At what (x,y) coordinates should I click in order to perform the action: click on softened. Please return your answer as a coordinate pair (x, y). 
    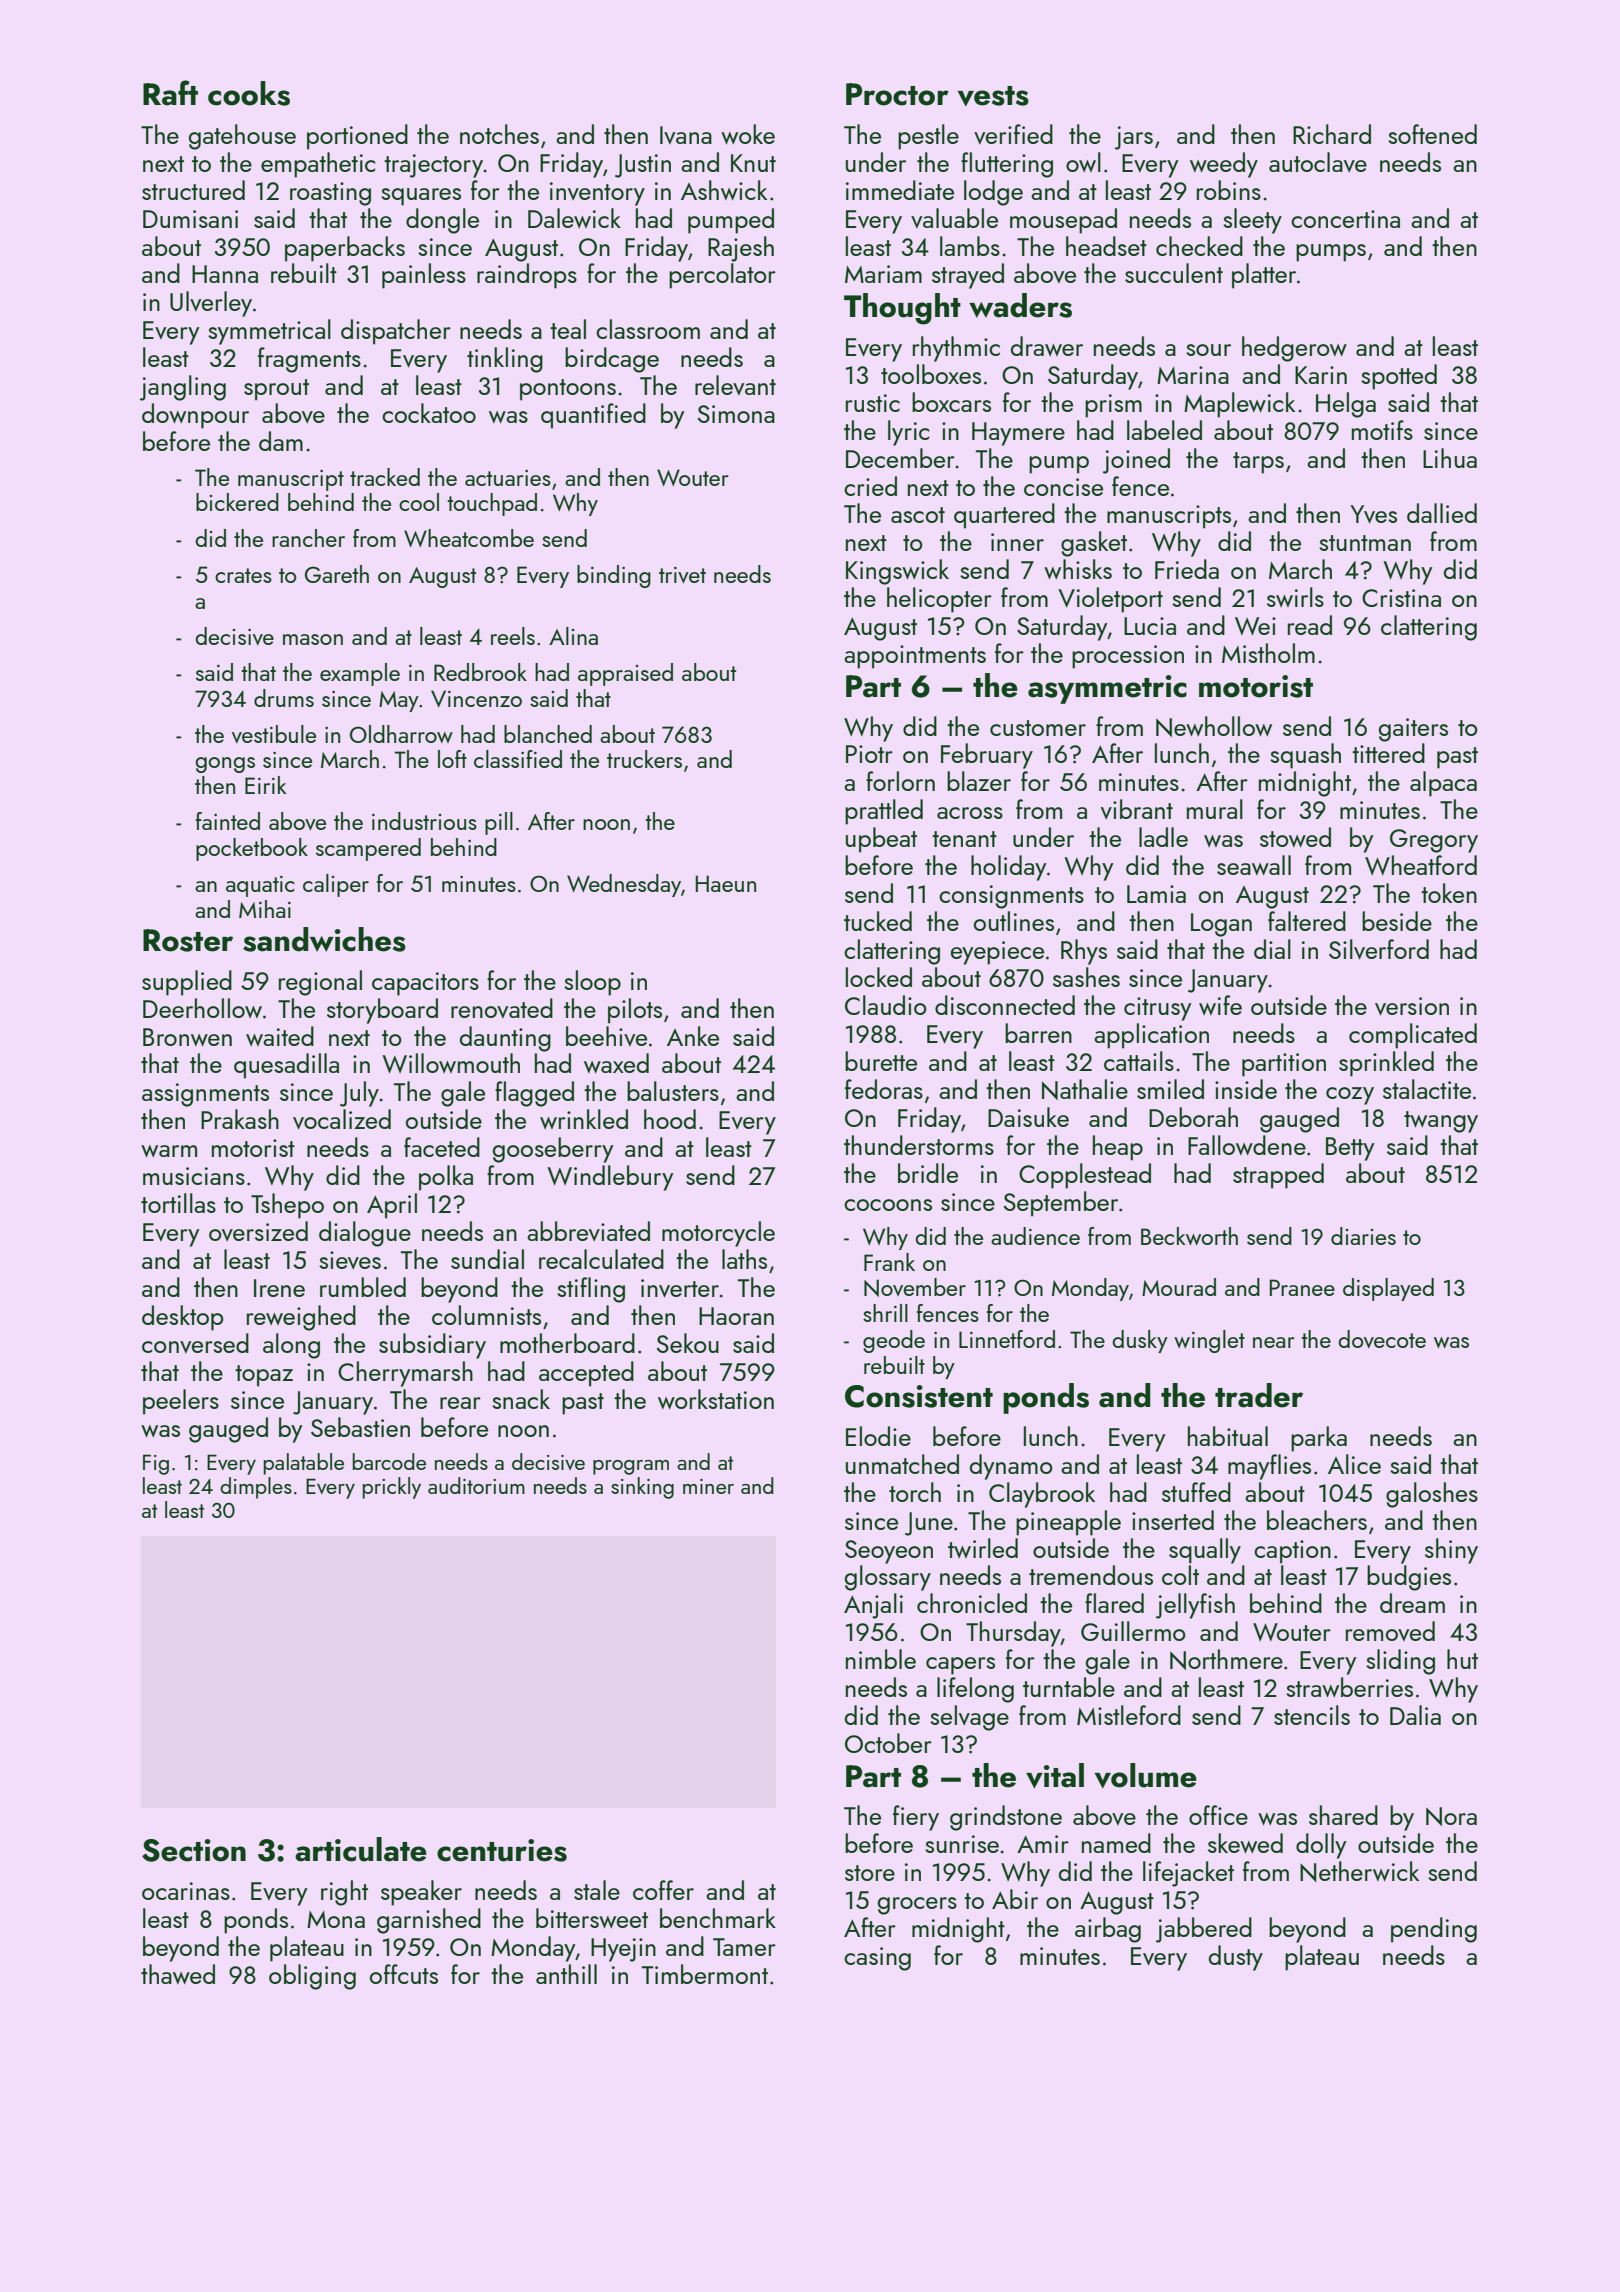
    Looking at the image, I should click on (1432, 134).
